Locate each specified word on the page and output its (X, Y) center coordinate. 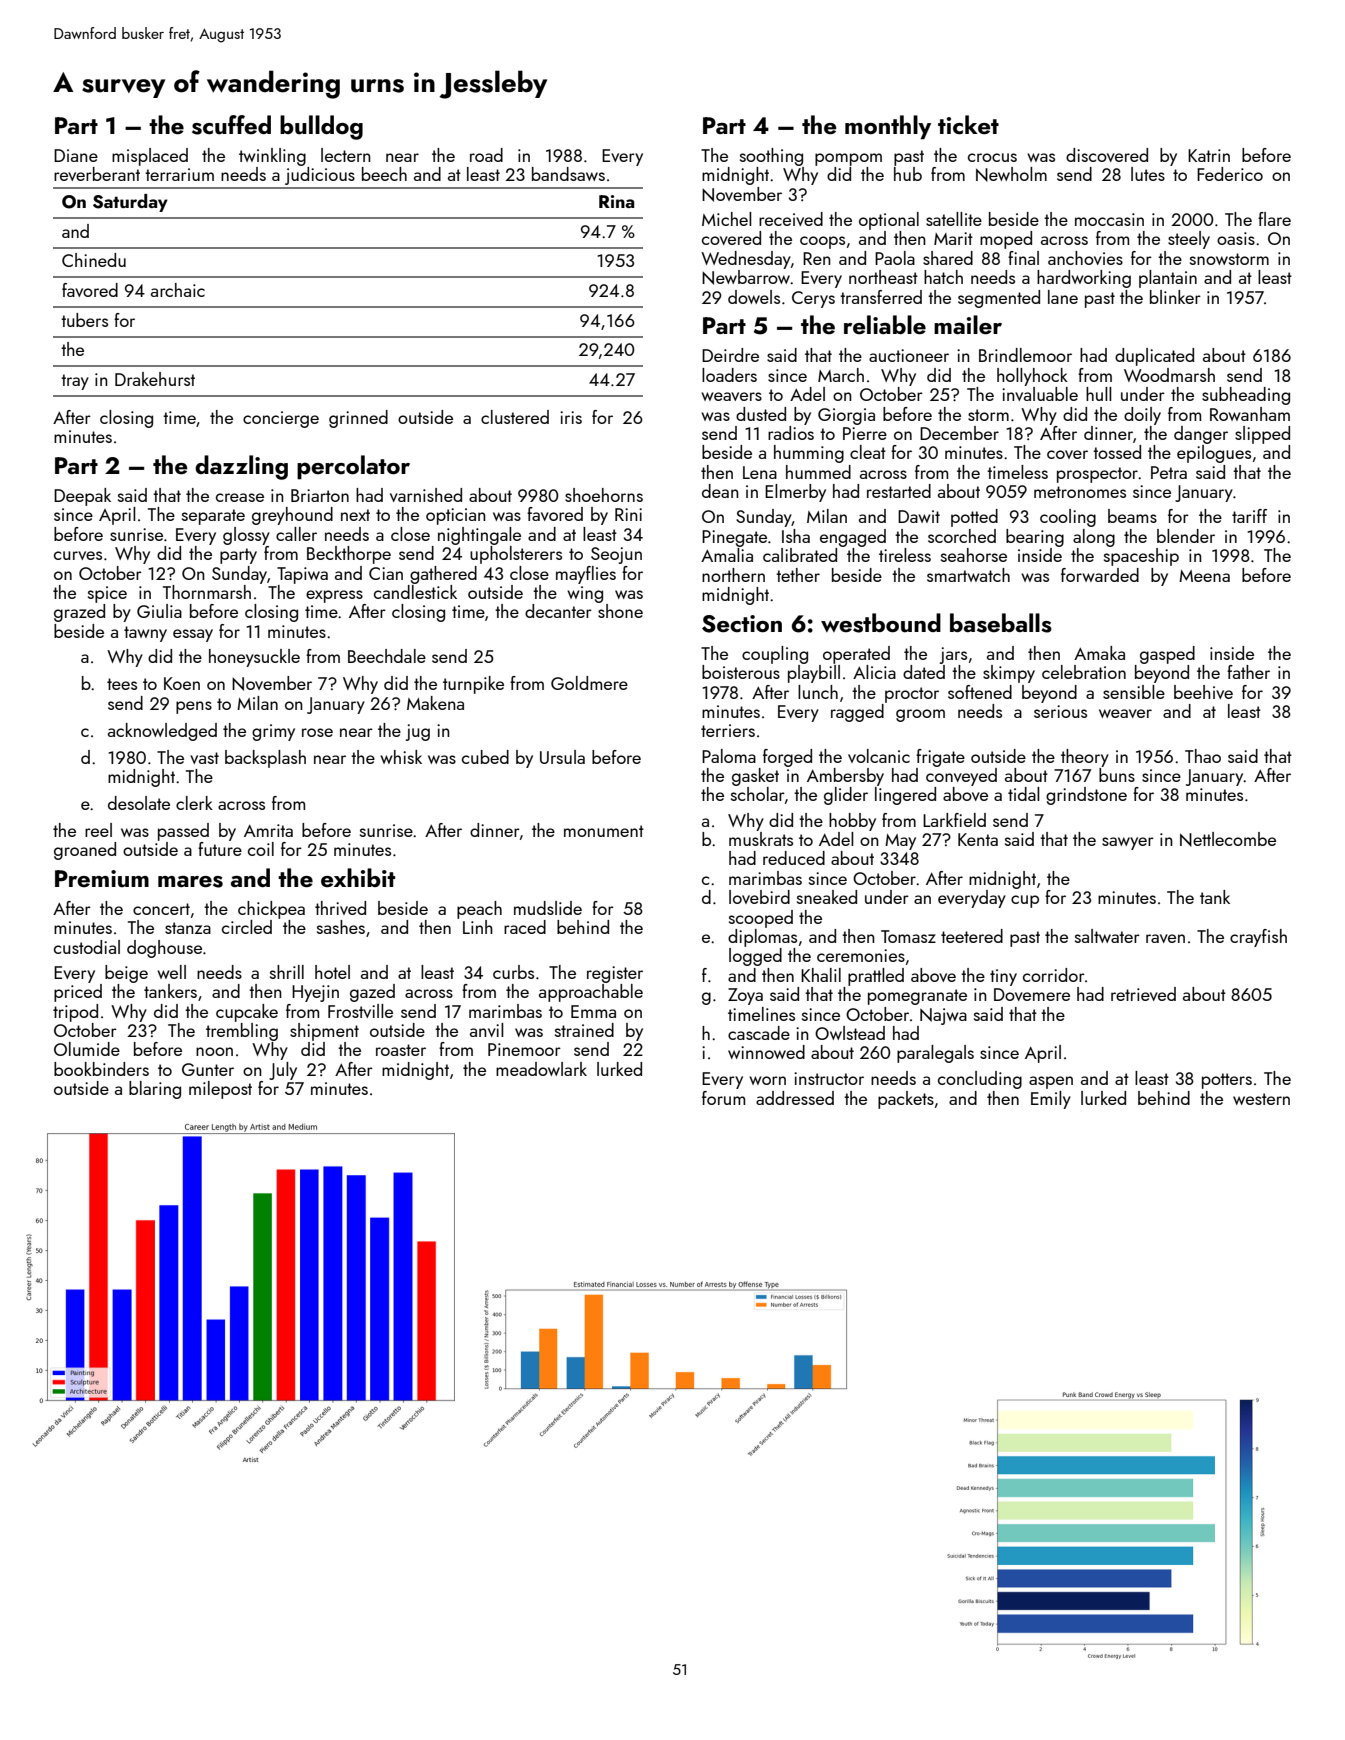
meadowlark (541, 1069)
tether (798, 575)
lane (1063, 297)
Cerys (813, 299)
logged (755, 957)
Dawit (919, 516)
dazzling (241, 467)
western (1261, 1099)
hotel (332, 972)
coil (261, 849)
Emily (1051, 1100)
